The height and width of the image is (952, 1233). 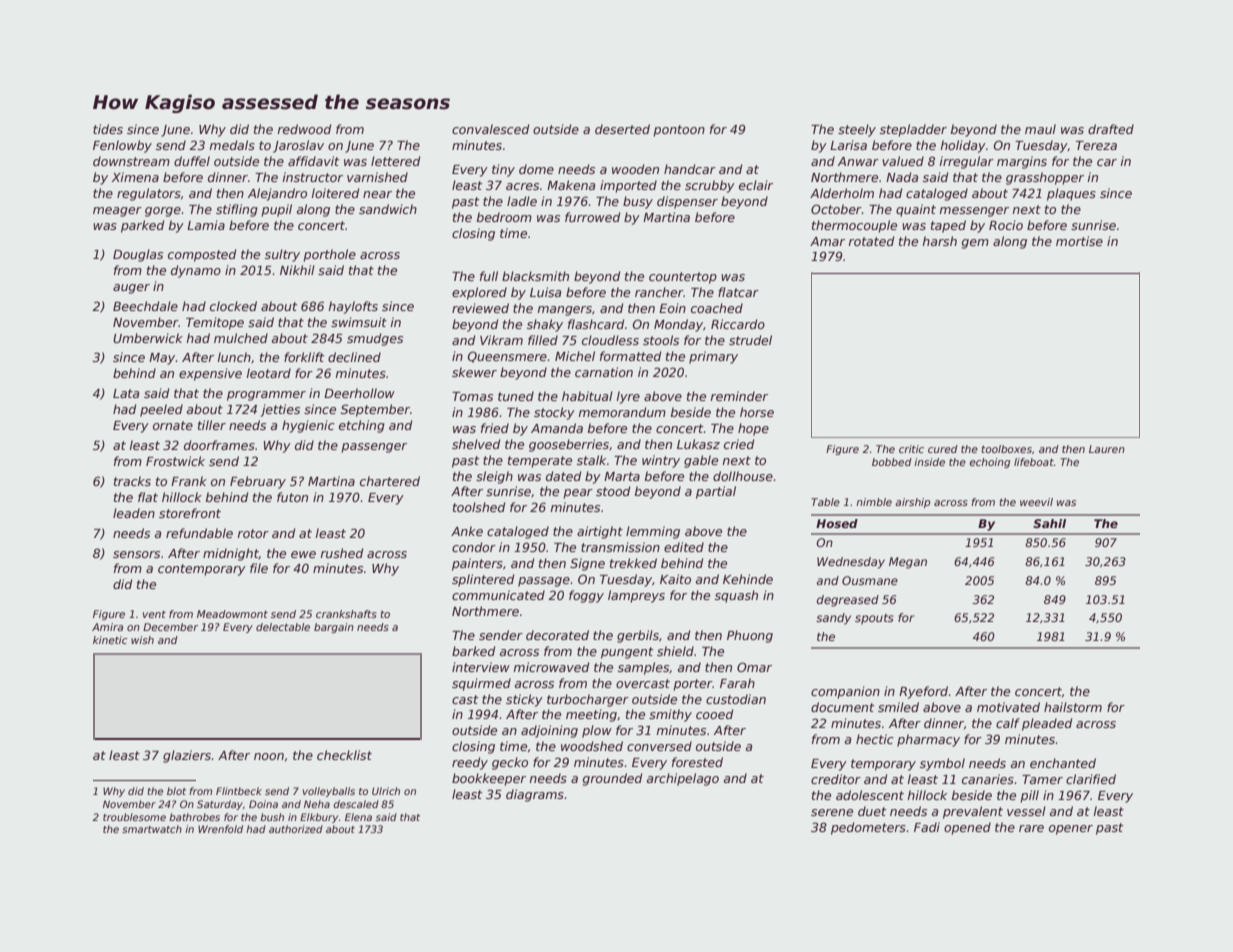 What do you see at coordinates (390, 481) in the image?
I see `chartered` at bounding box center [390, 481].
